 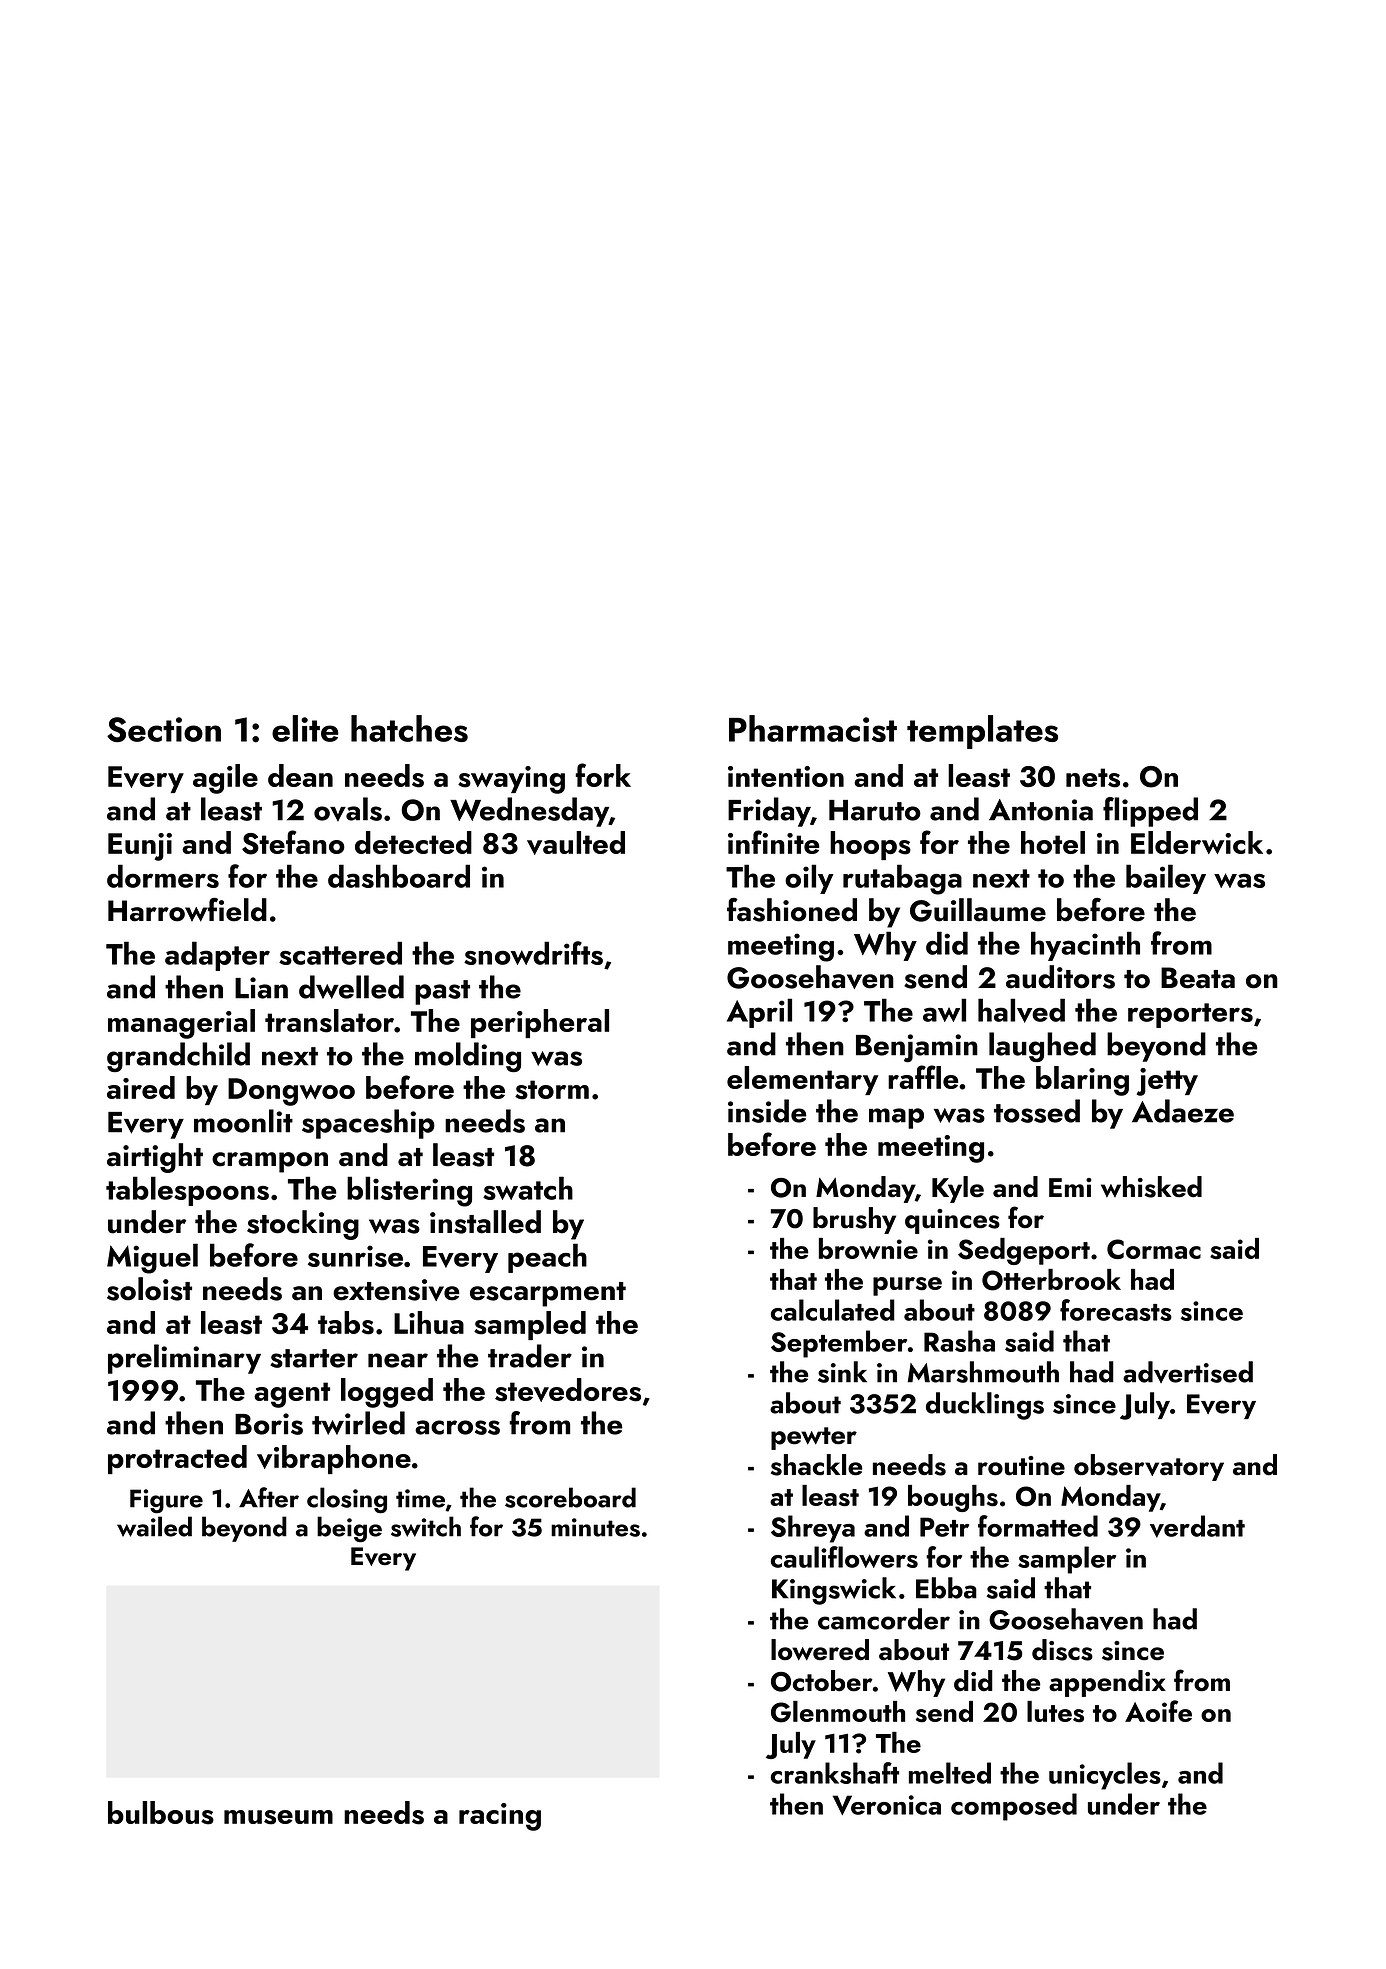 What do you see at coordinates (164, 730) in the screenshot?
I see `Section` at bounding box center [164, 730].
